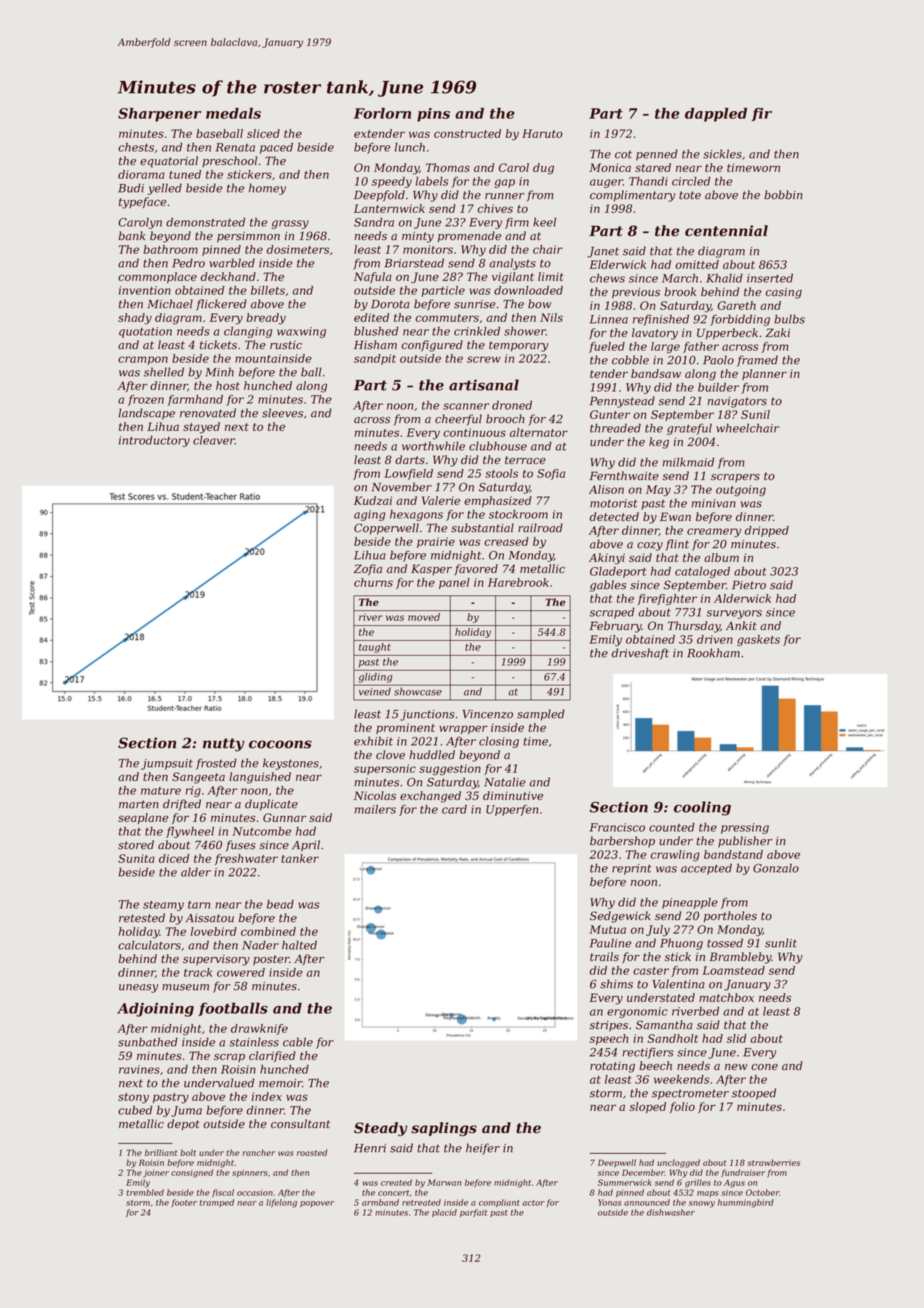 The image size is (924, 1308). I want to click on cubed, so click(135, 1110).
